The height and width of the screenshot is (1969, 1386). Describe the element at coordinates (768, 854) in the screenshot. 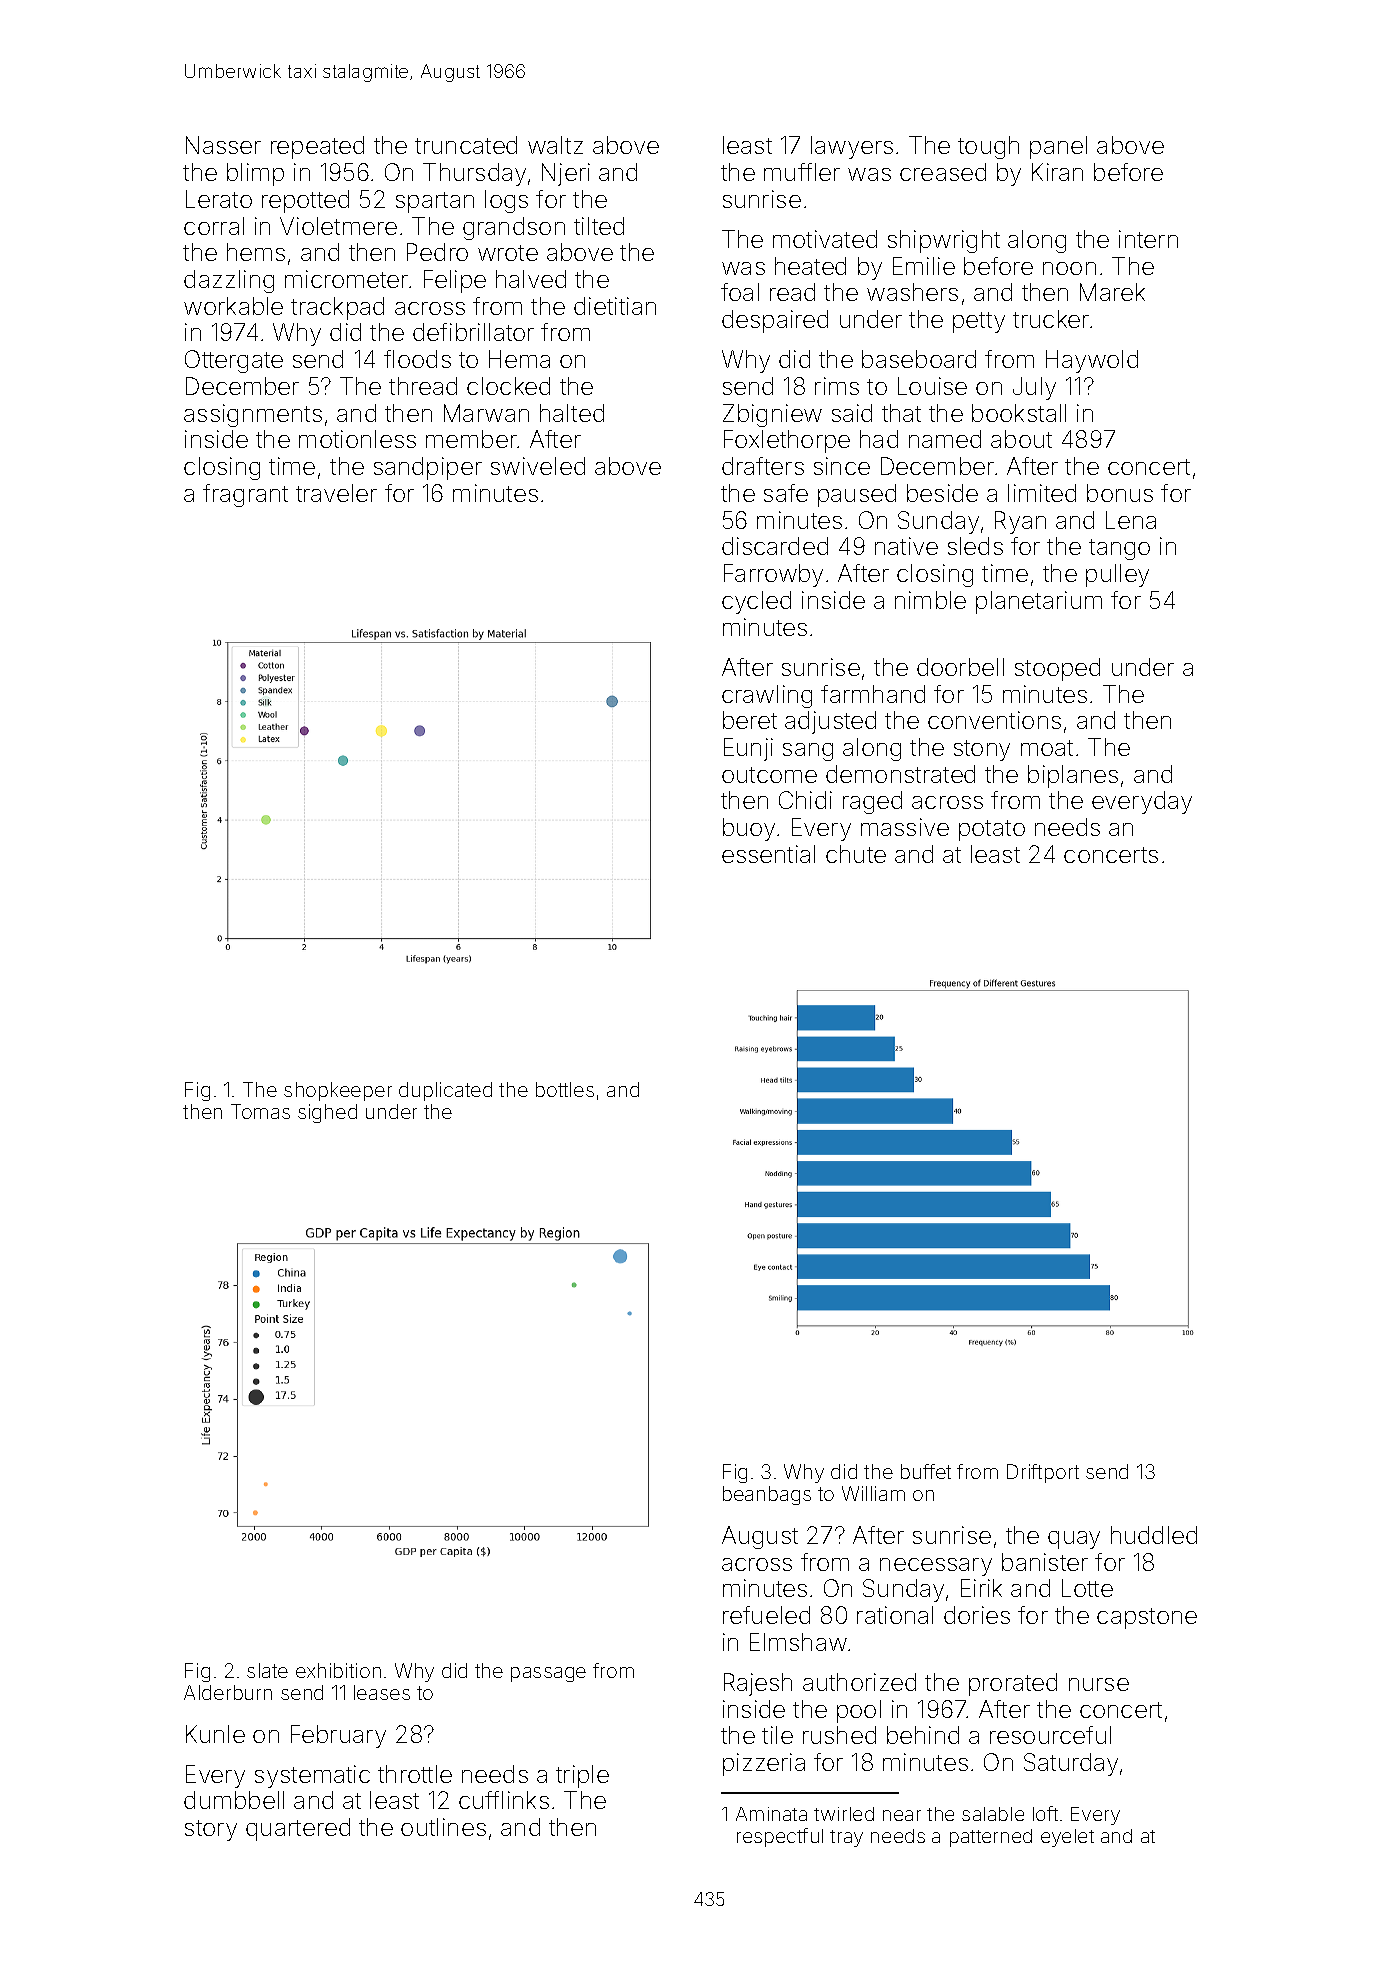

I see `essential` at that location.
